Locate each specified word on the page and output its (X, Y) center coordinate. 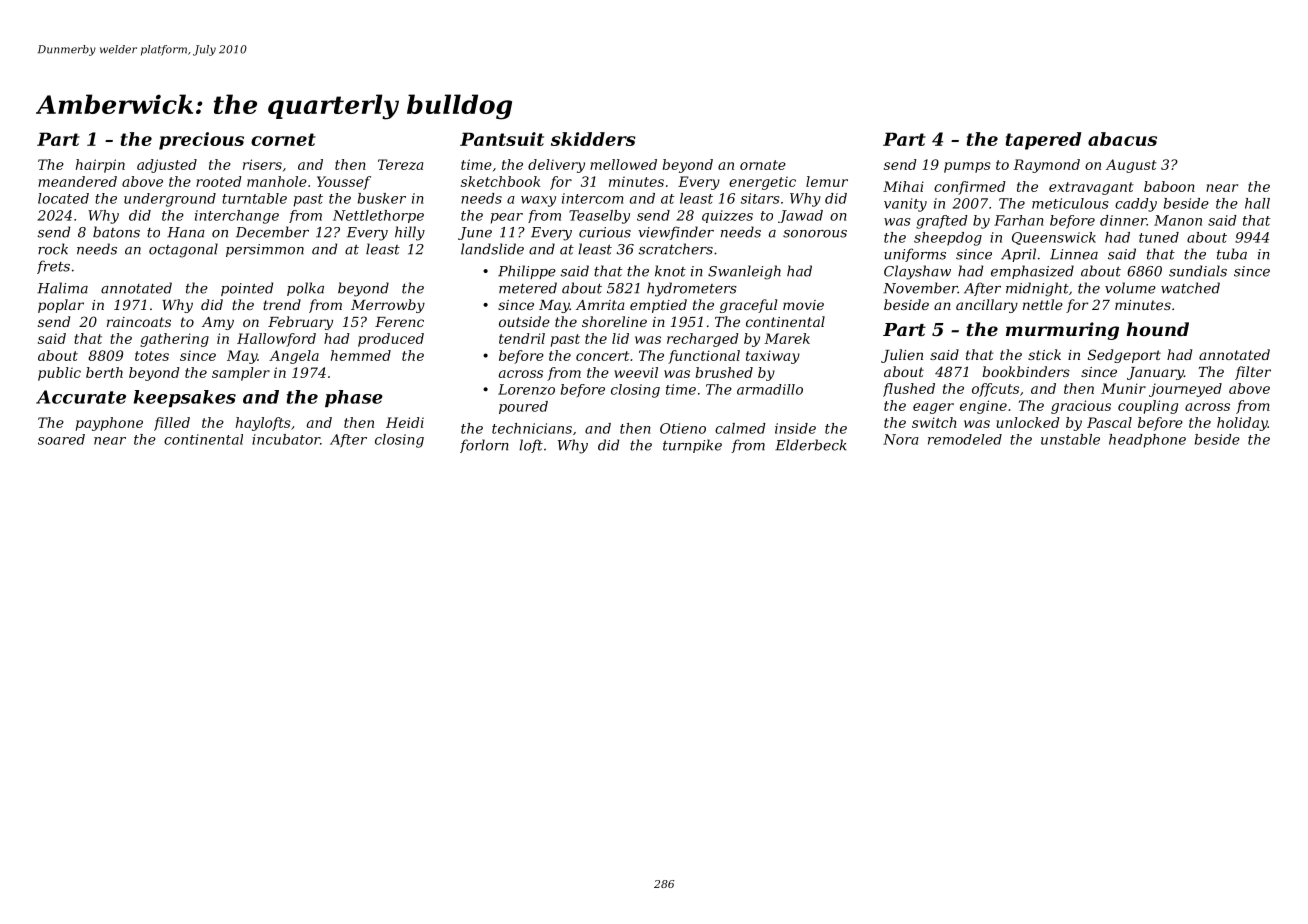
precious (201, 141)
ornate (763, 165)
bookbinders (1026, 371)
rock (53, 249)
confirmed (970, 188)
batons (116, 232)
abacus (1122, 139)
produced (391, 340)
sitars (760, 198)
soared (61, 439)
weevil (636, 372)
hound (1157, 329)
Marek (787, 338)
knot (670, 271)
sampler (241, 374)
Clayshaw (917, 272)
